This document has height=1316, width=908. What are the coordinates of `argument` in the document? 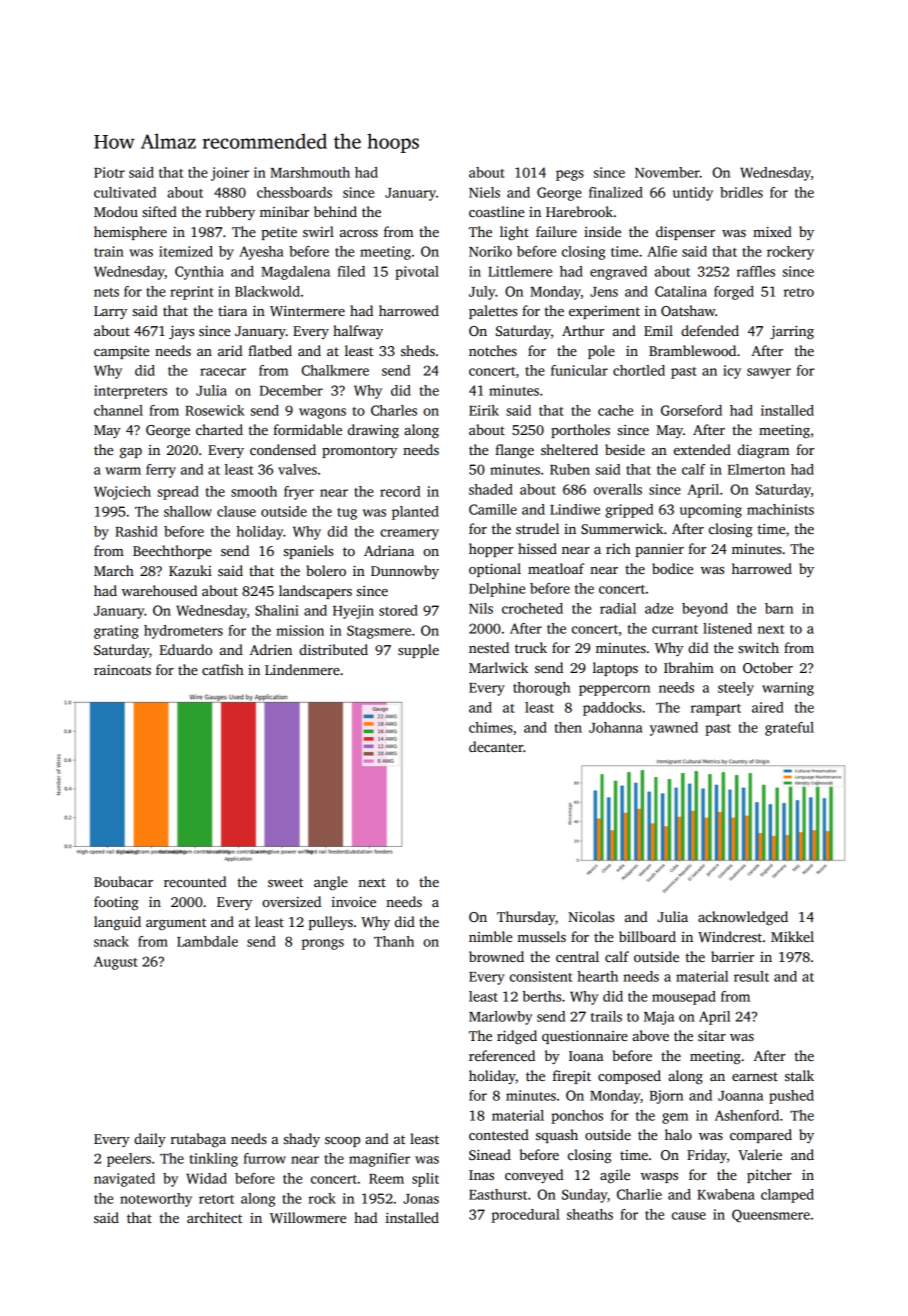 It's located at (176, 924).
